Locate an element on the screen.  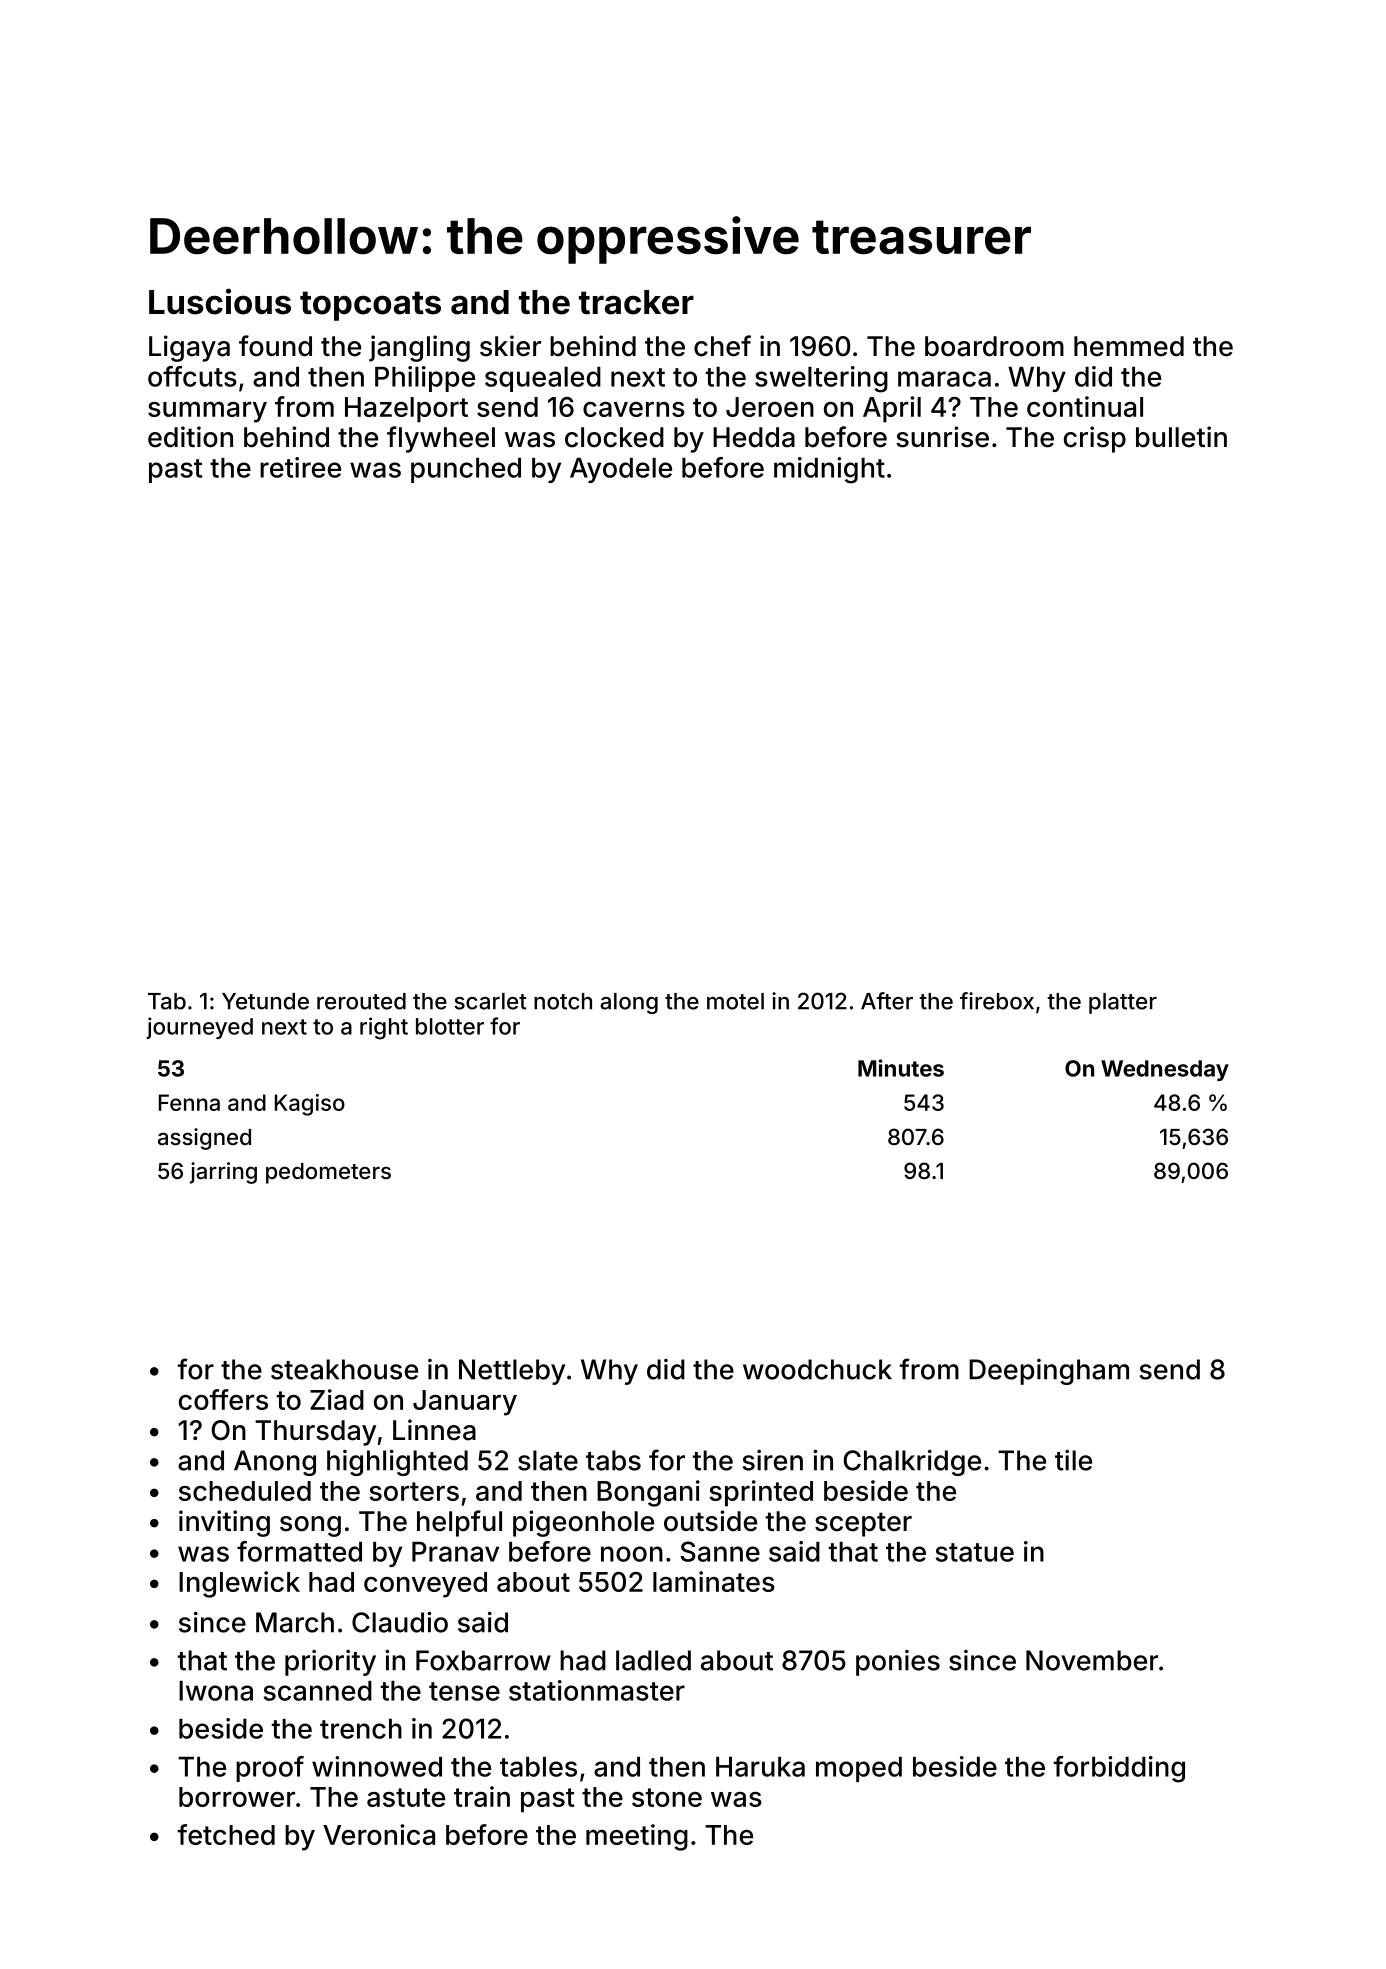
along is located at coordinates (629, 1003).
